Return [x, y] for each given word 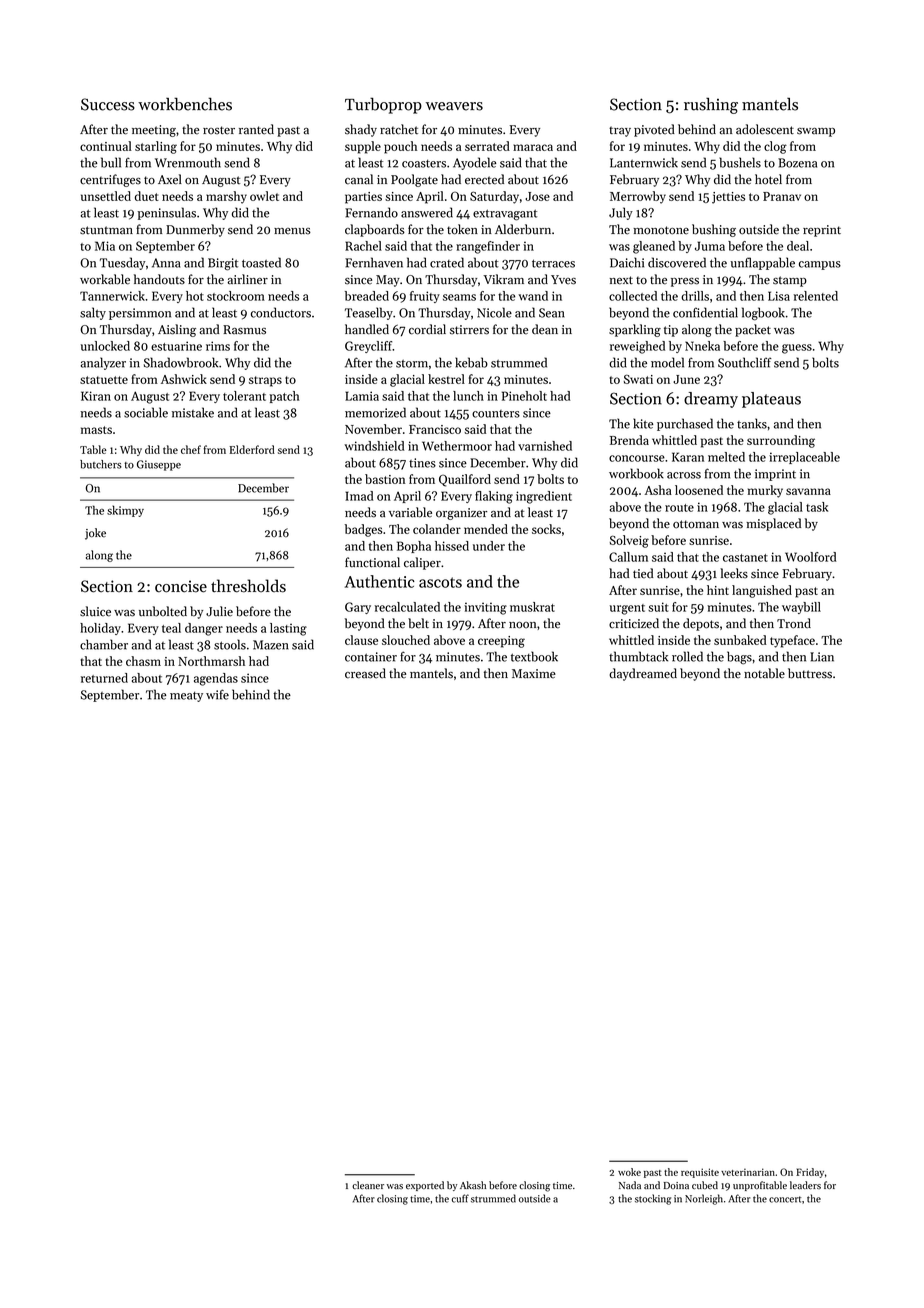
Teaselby [369, 313]
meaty [186, 697]
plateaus [771, 400]
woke [629, 1172]
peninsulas [167, 213]
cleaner [368, 1185]
